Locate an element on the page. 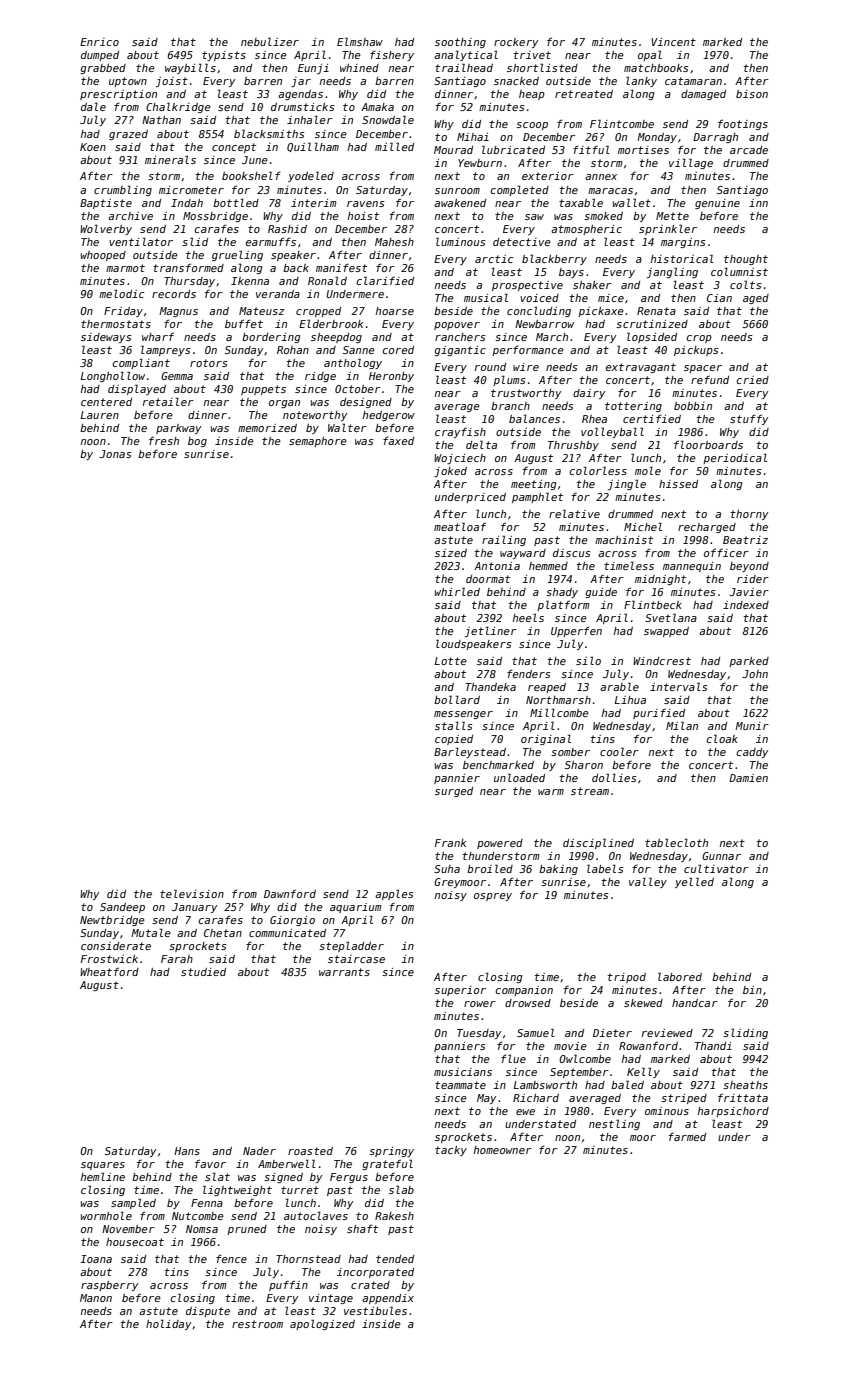 Image resolution: width=849 pixels, height=1400 pixels. railing is located at coordinates (504, 540).
